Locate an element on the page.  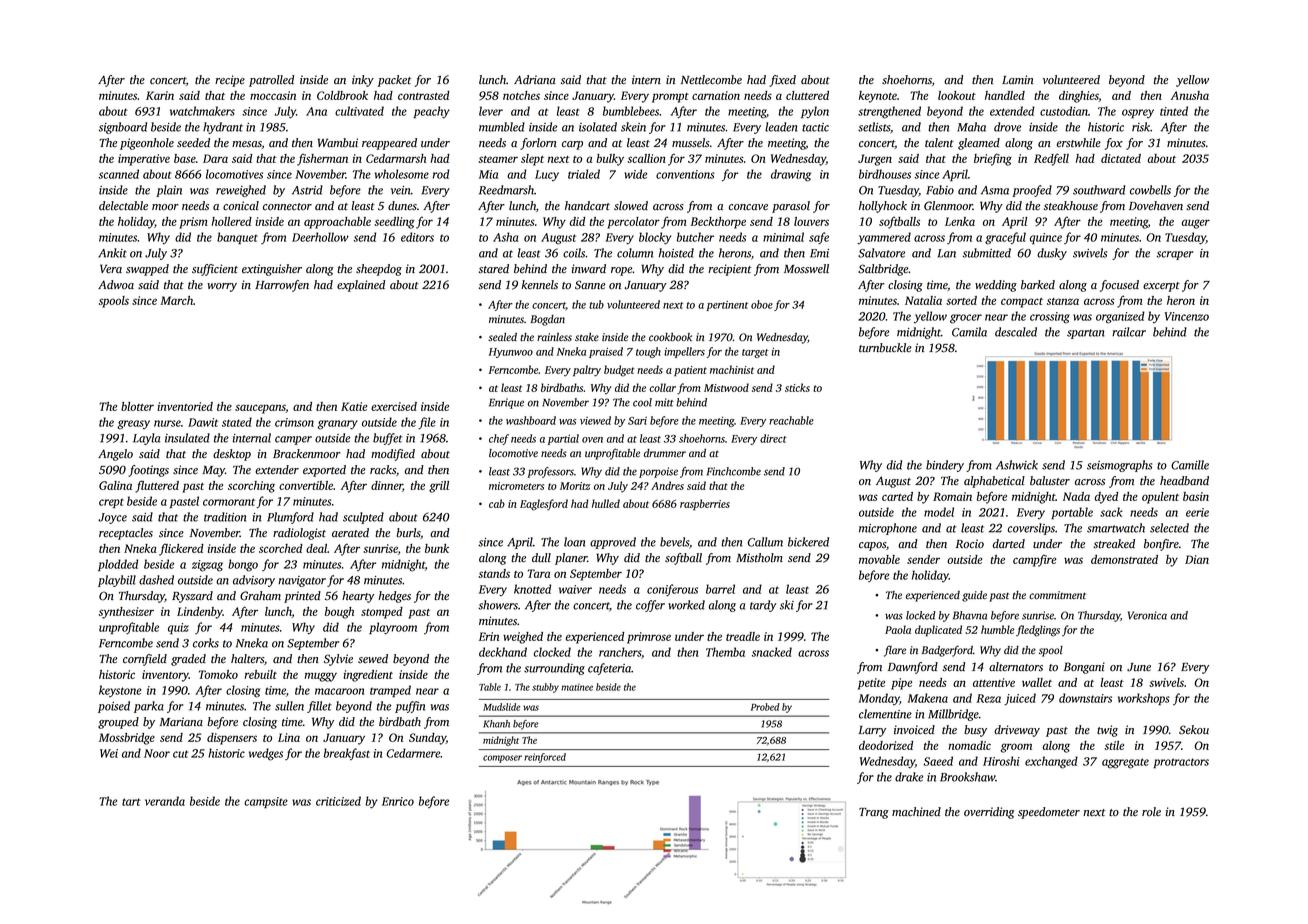
reinforced is located at coordinates (545, 758).
